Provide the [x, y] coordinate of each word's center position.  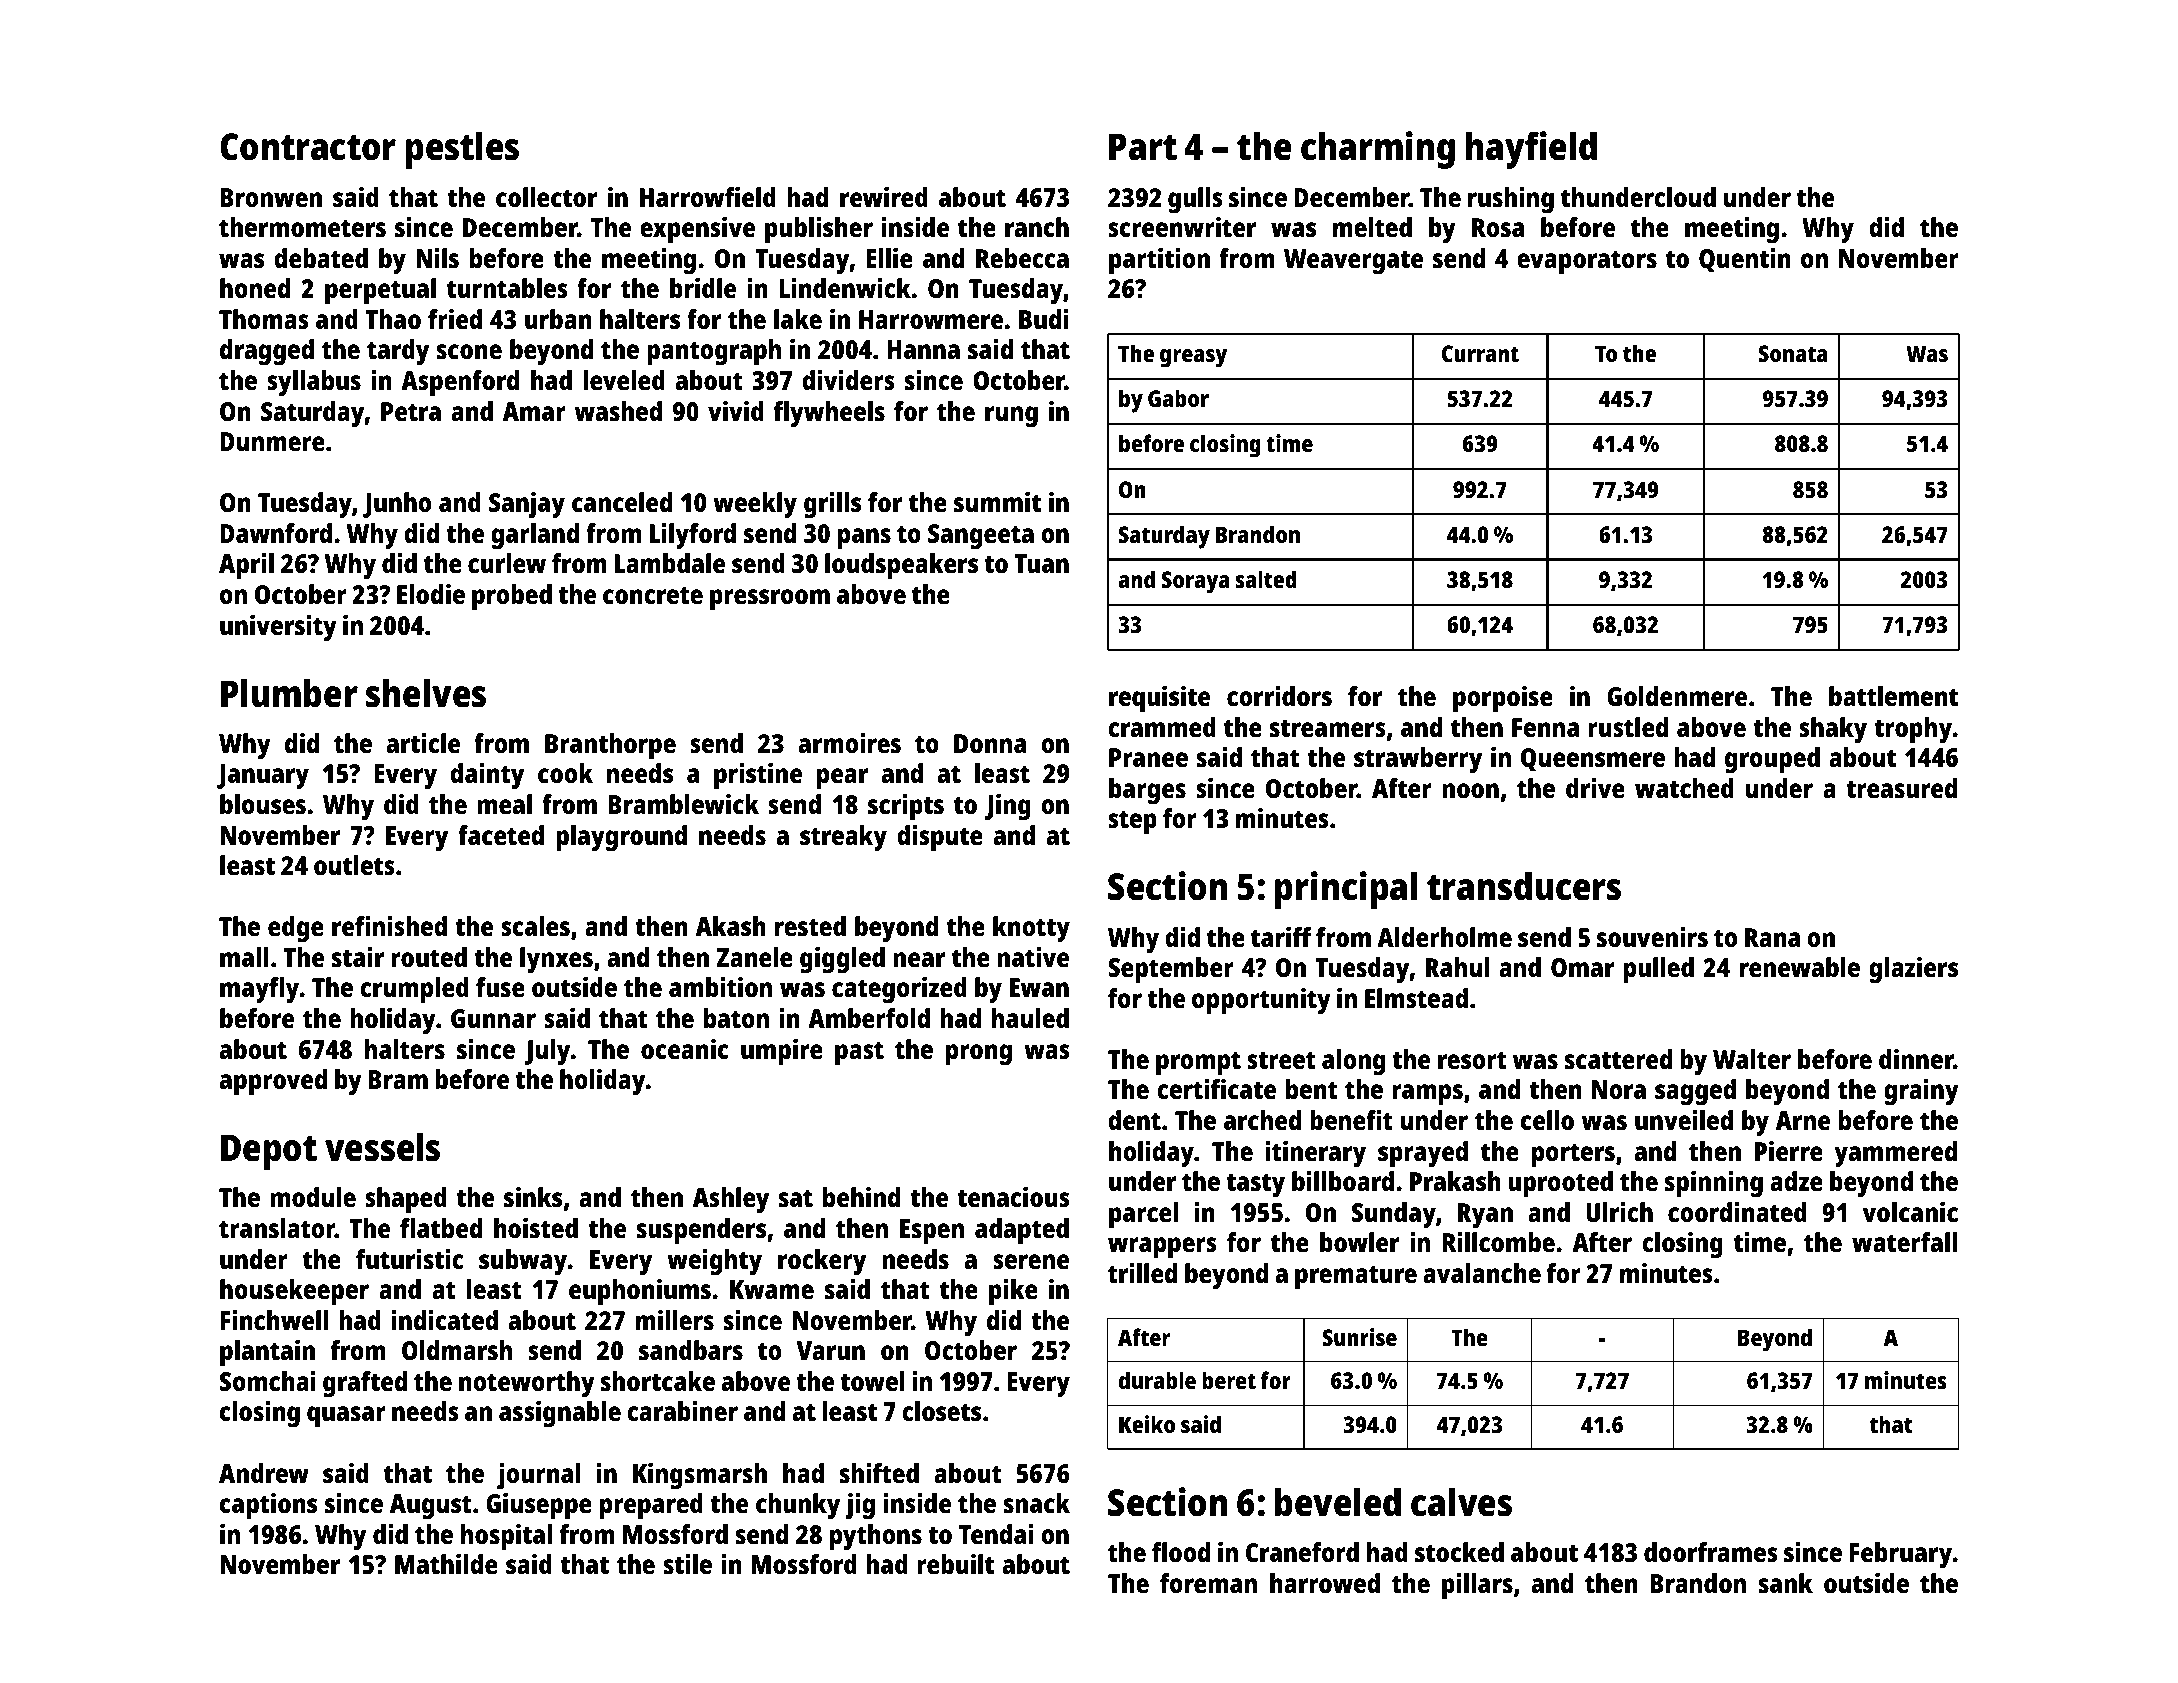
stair [358, 957]
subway [523, 1262]
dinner [1916, 1059]
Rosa [1498, 227]
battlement [1893, 696]
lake [798, 319]
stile [688, 1564]
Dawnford [276, 533]
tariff [1281, 937]
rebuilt [955, 1564]
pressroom [770, 600]
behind [861, 1197]
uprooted [1560, 1184]
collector [546, 197]
